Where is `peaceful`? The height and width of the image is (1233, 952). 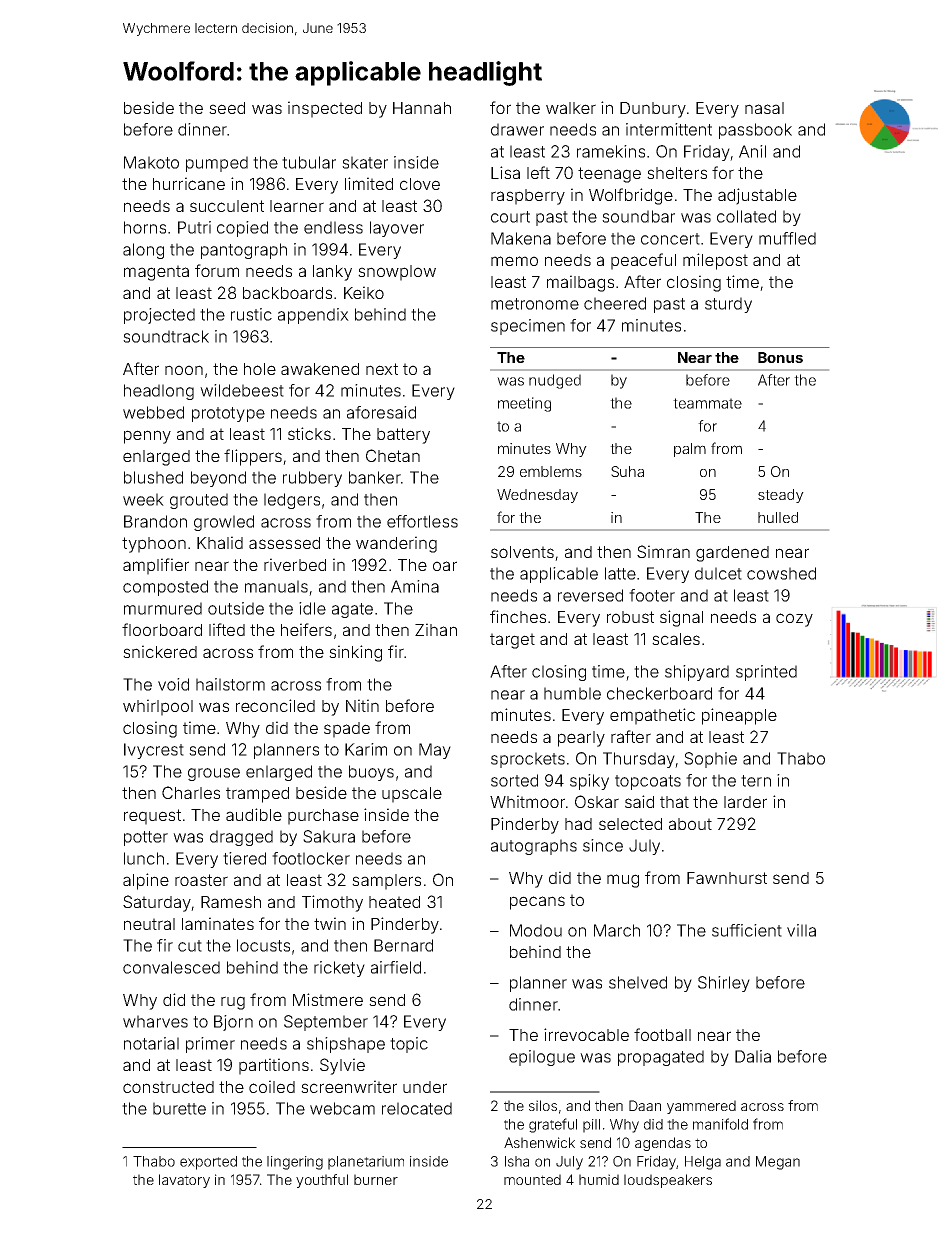
peaceful is located at coordinates (643, 261).
